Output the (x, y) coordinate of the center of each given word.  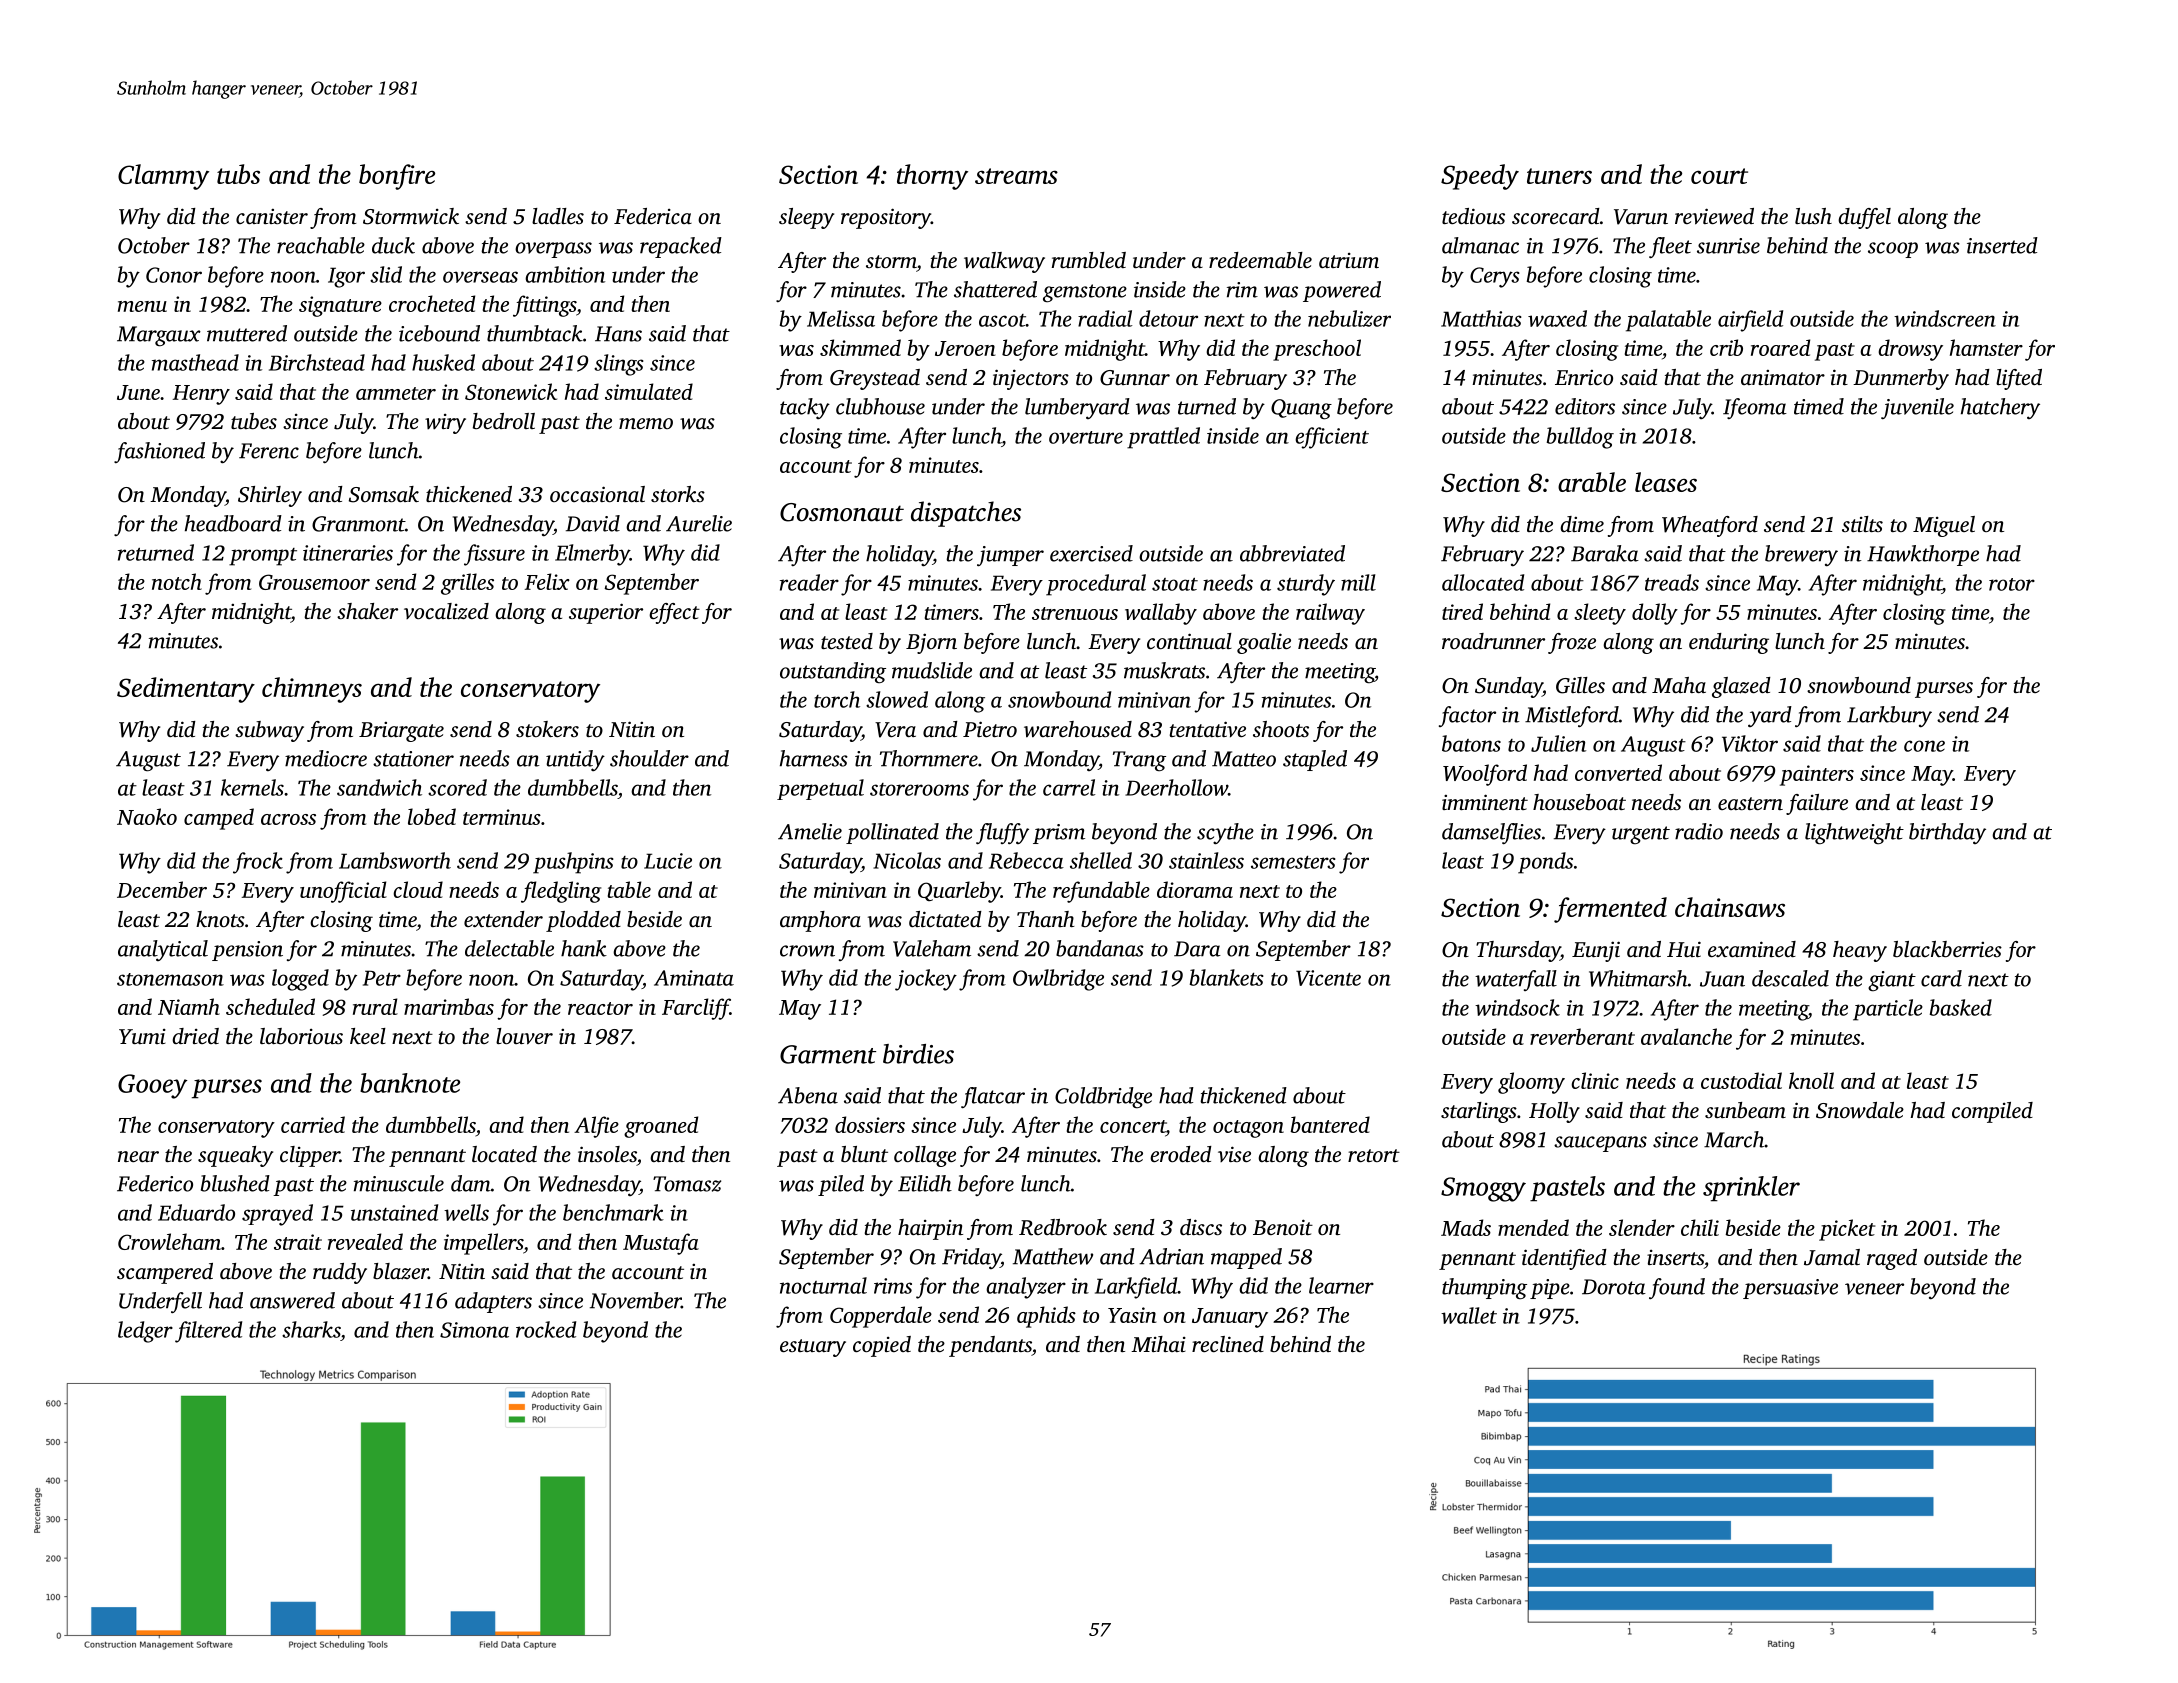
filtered (208, 1332)
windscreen (1945, 318)
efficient (1332, 438)
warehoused (1078, 729)
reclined (1228, 1344)
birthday (1947, 833)
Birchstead (317, 362)
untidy (575, 760)
